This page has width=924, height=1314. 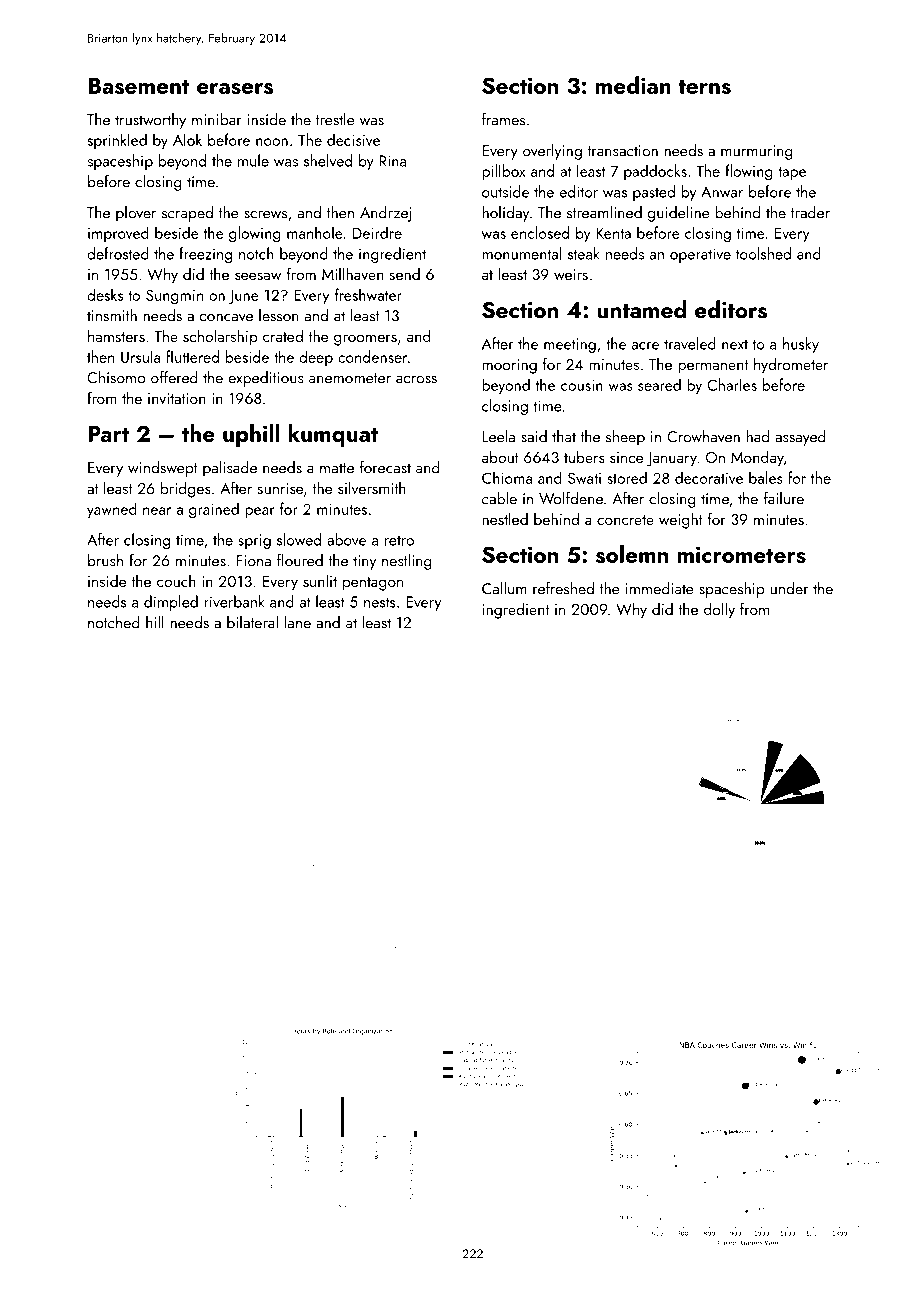 What do you see at coordinates (280, 488) in the page?
I see `sunrise` at bounding box center [280, 488].
